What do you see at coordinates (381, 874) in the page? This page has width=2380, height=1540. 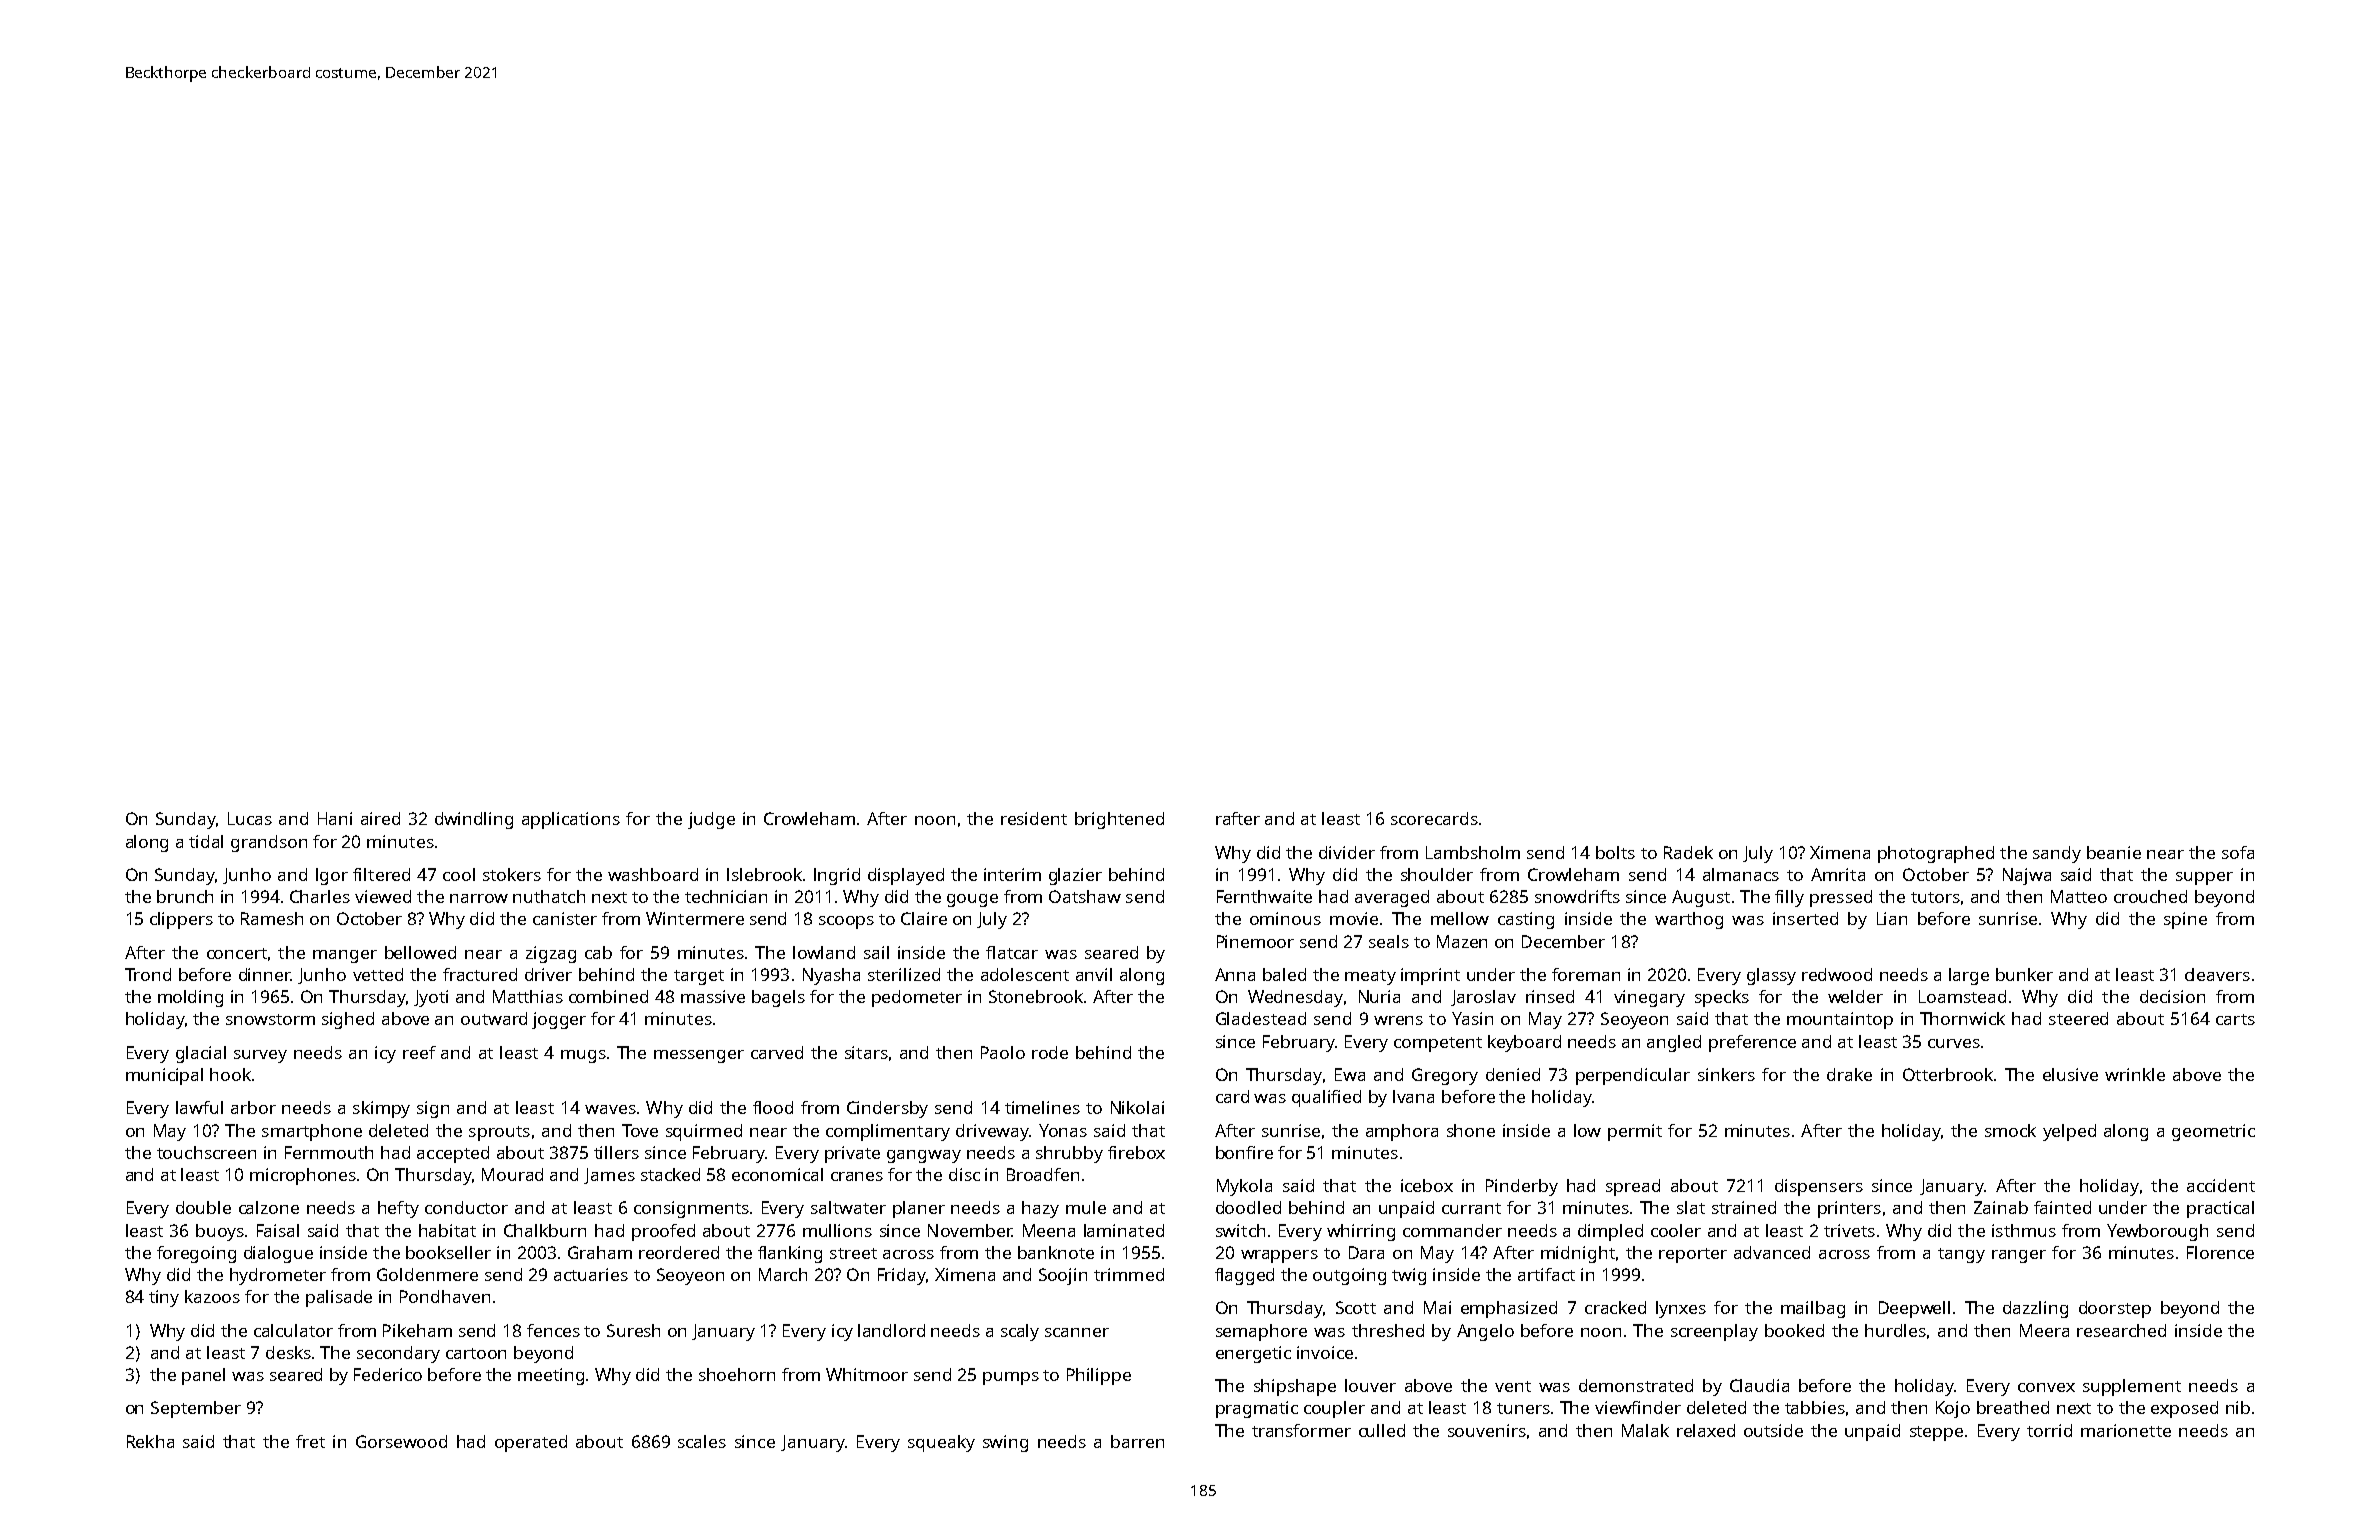 I see `filtered` at bounding box center [381, 874].
